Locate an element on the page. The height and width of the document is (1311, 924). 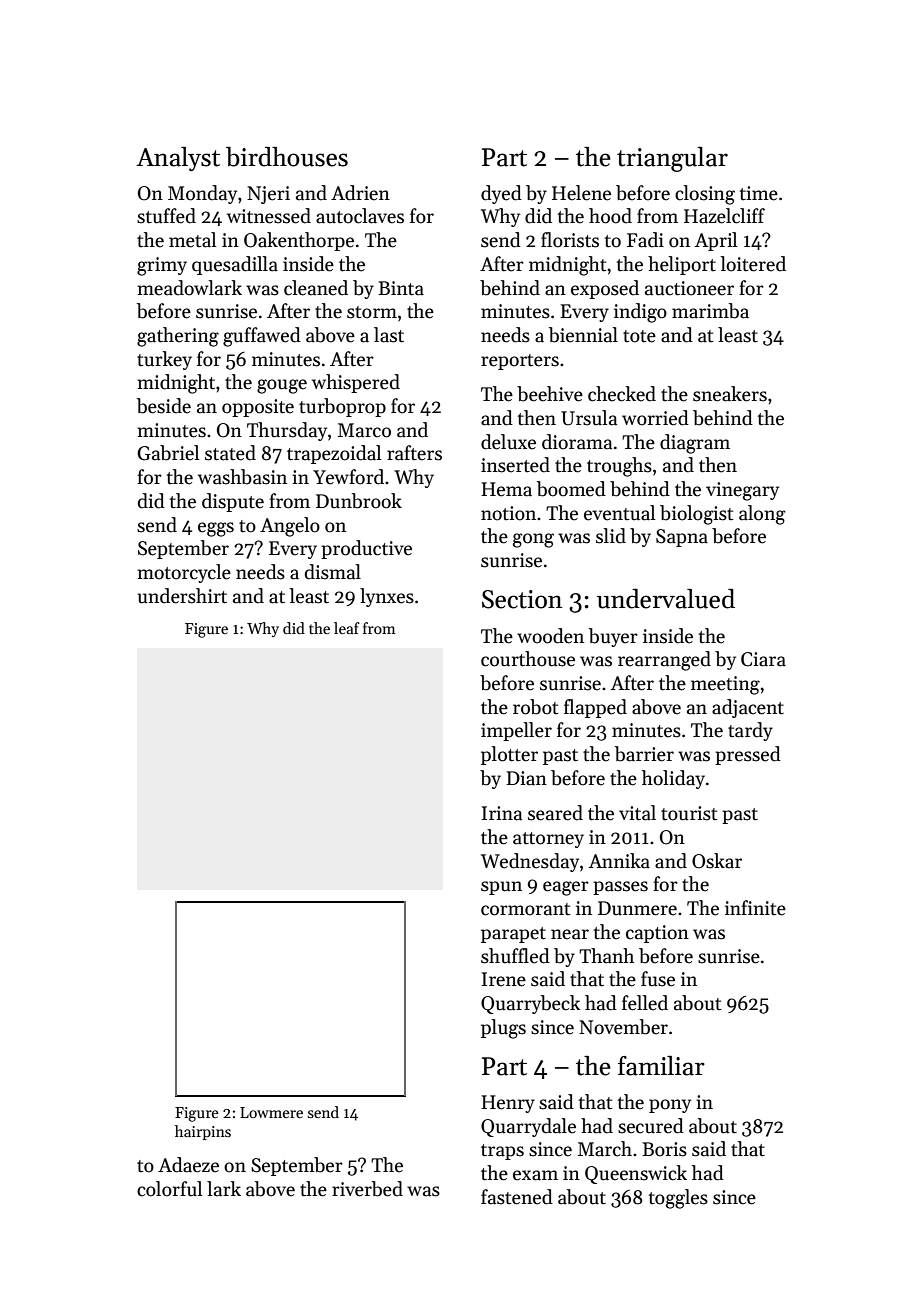
birdhouses is located at coordinates (287, 157).
